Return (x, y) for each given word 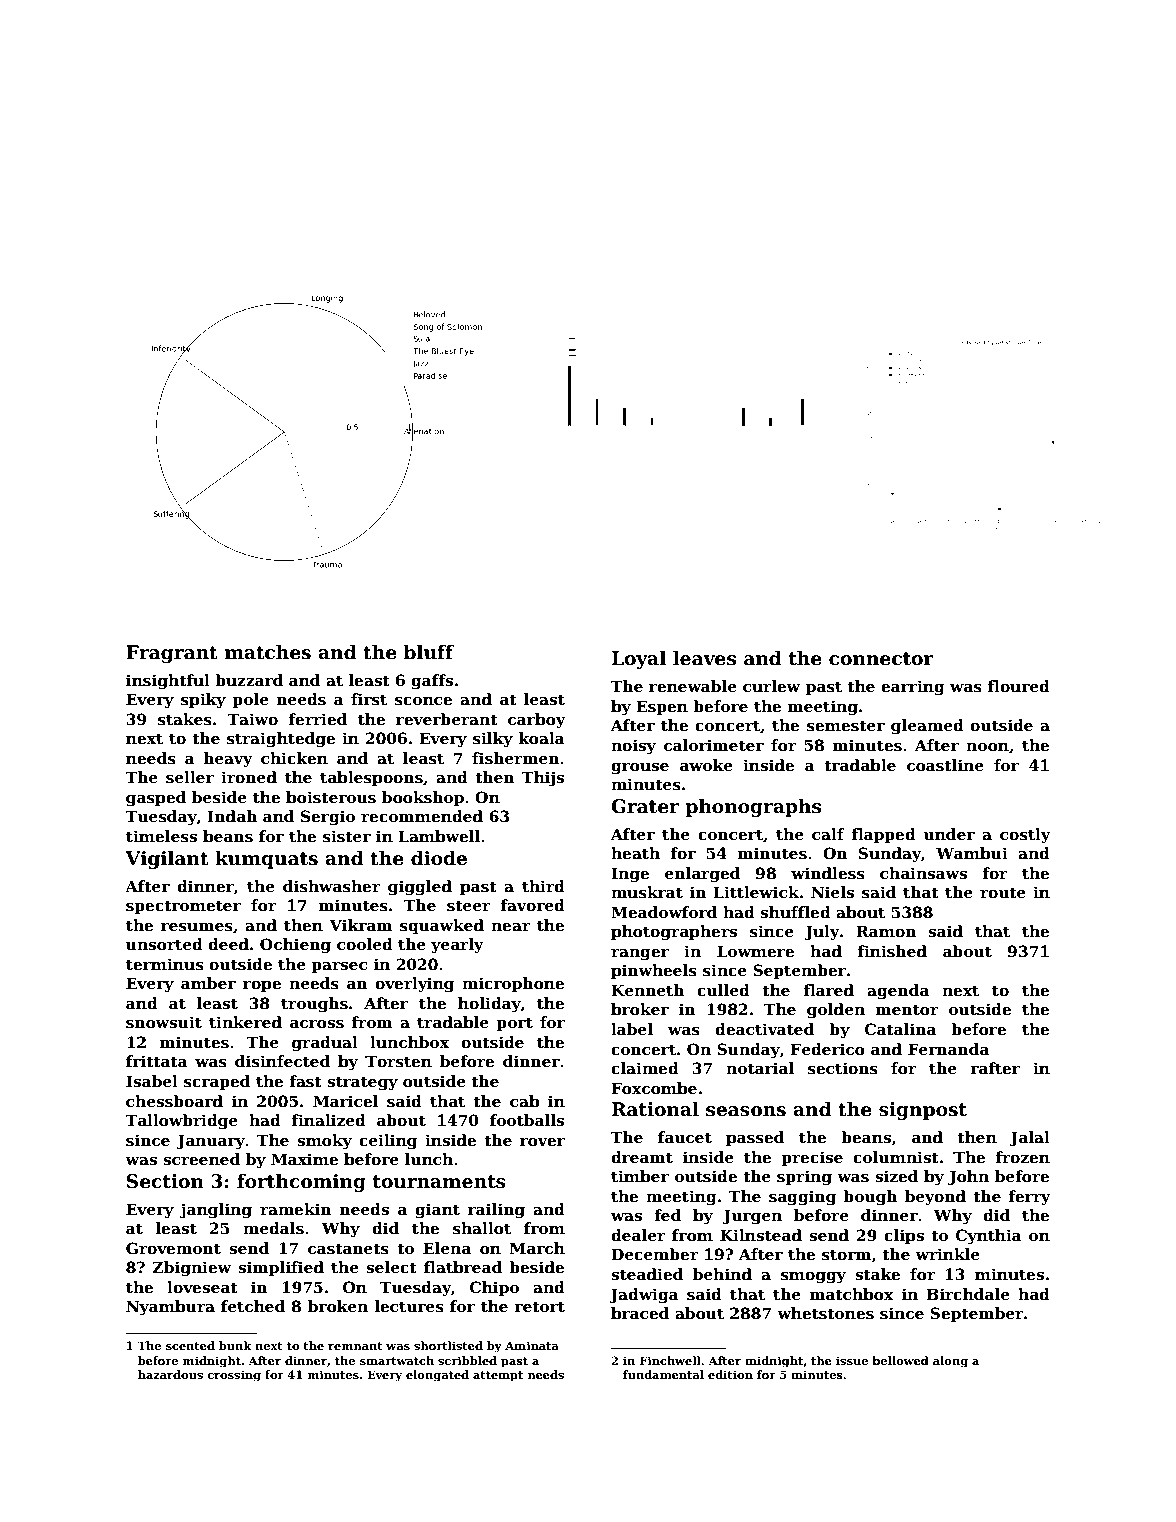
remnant (355, 1346)
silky (493, 740)
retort (539, 1306)
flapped (883, 835)
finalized (328, 1120)
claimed (645, 1068)
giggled (420, 888)
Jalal (1030, 1138)
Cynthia (989, 1237)
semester (846, 725)
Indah (232, 816)
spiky (203, 701)
